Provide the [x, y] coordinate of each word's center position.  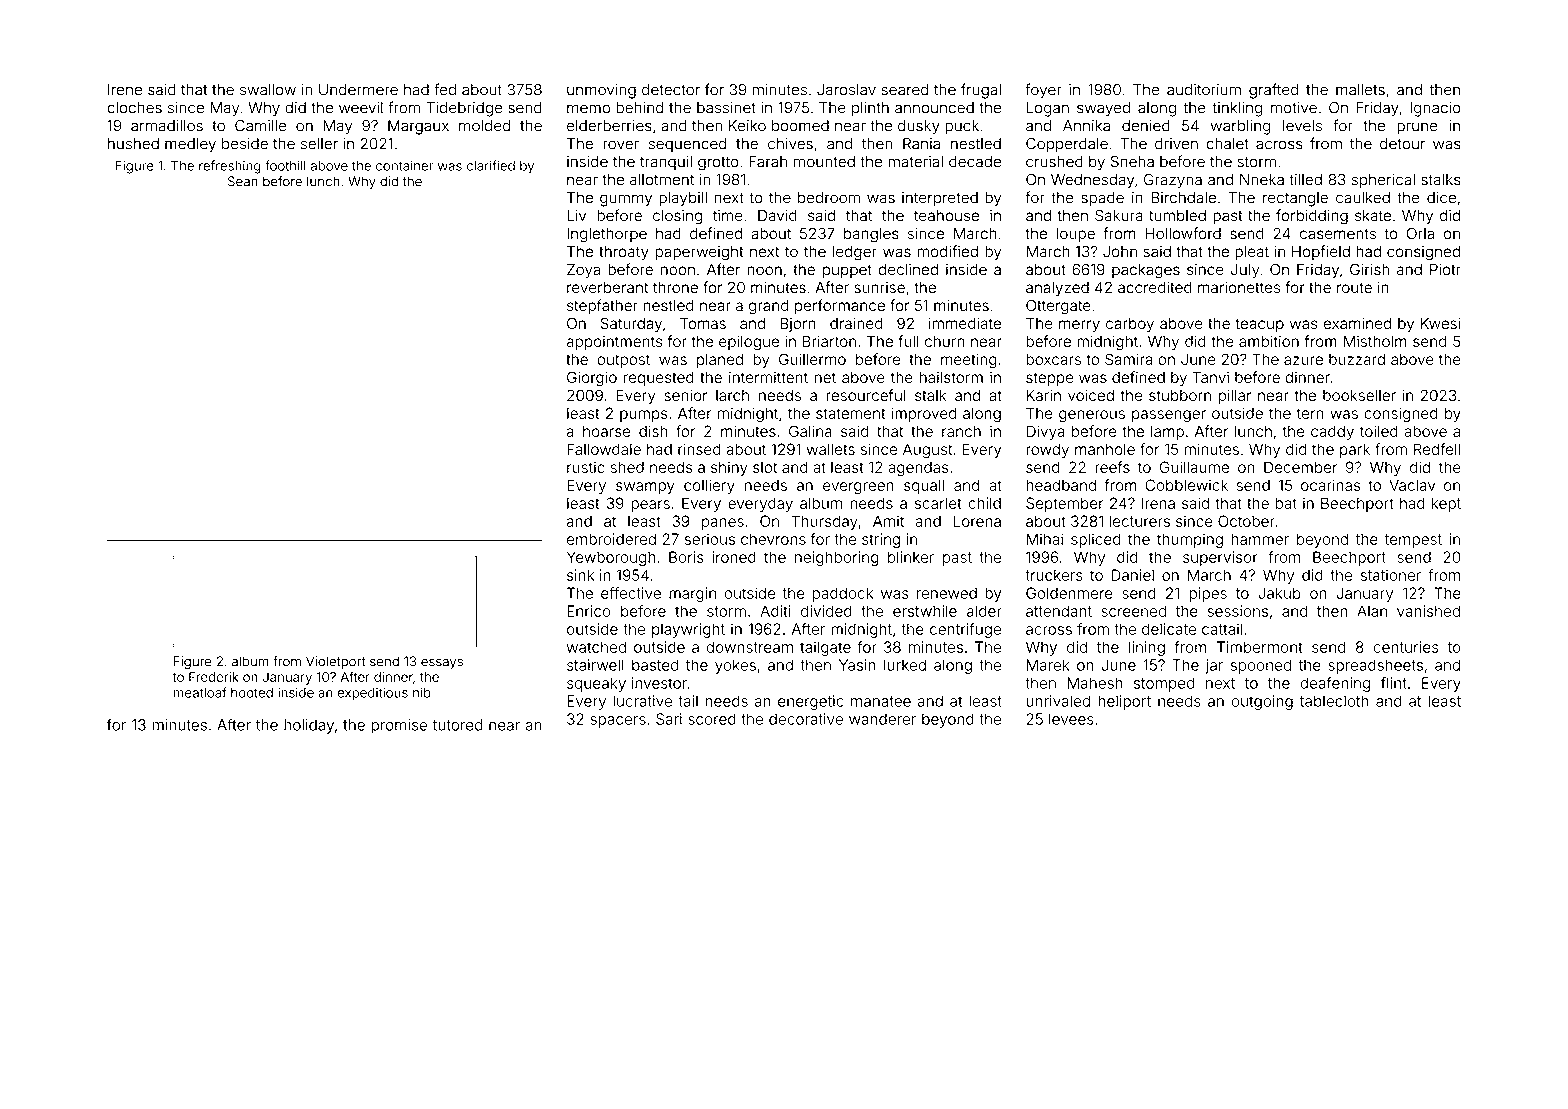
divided [826, 611]
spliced [1095, 540]
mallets [1360, 90]
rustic [586, 467]
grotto [718, 164]
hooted [252, 693]
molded [485, 126]
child [984, 503]
